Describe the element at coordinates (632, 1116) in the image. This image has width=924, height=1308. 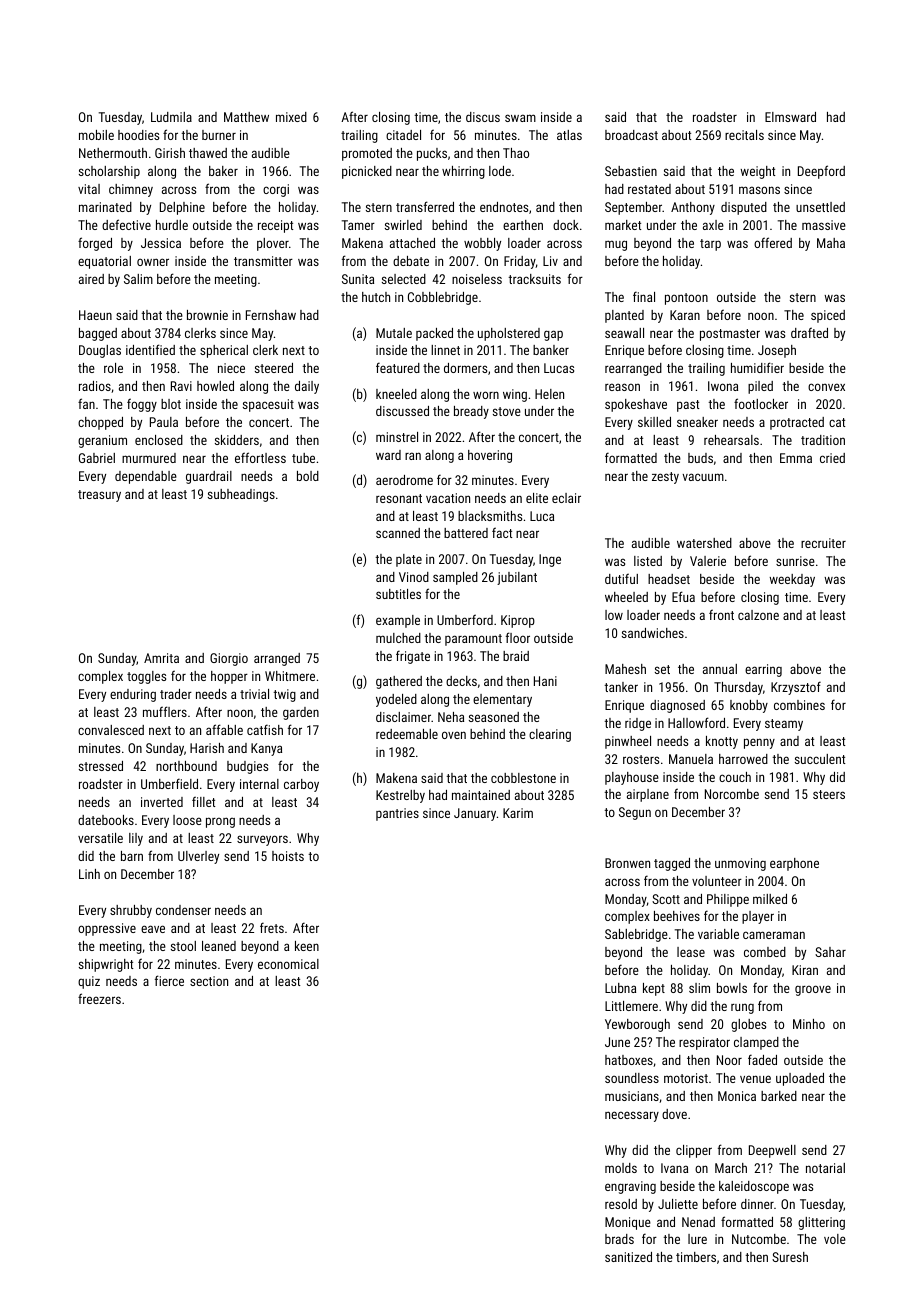
I see `necessary` at that location.
